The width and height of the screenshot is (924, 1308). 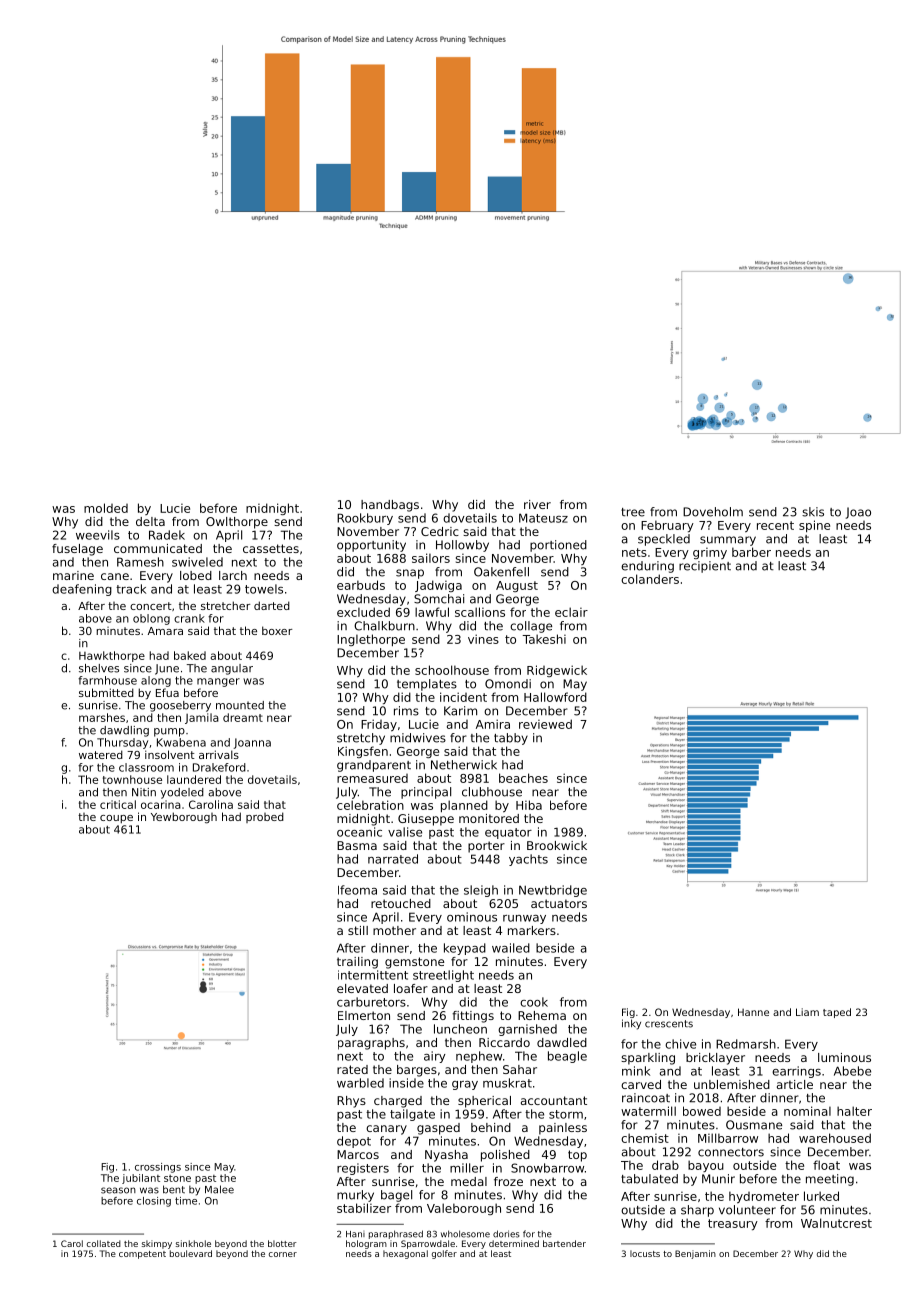 I want to click on recipient, so click(x=705, y=567).
